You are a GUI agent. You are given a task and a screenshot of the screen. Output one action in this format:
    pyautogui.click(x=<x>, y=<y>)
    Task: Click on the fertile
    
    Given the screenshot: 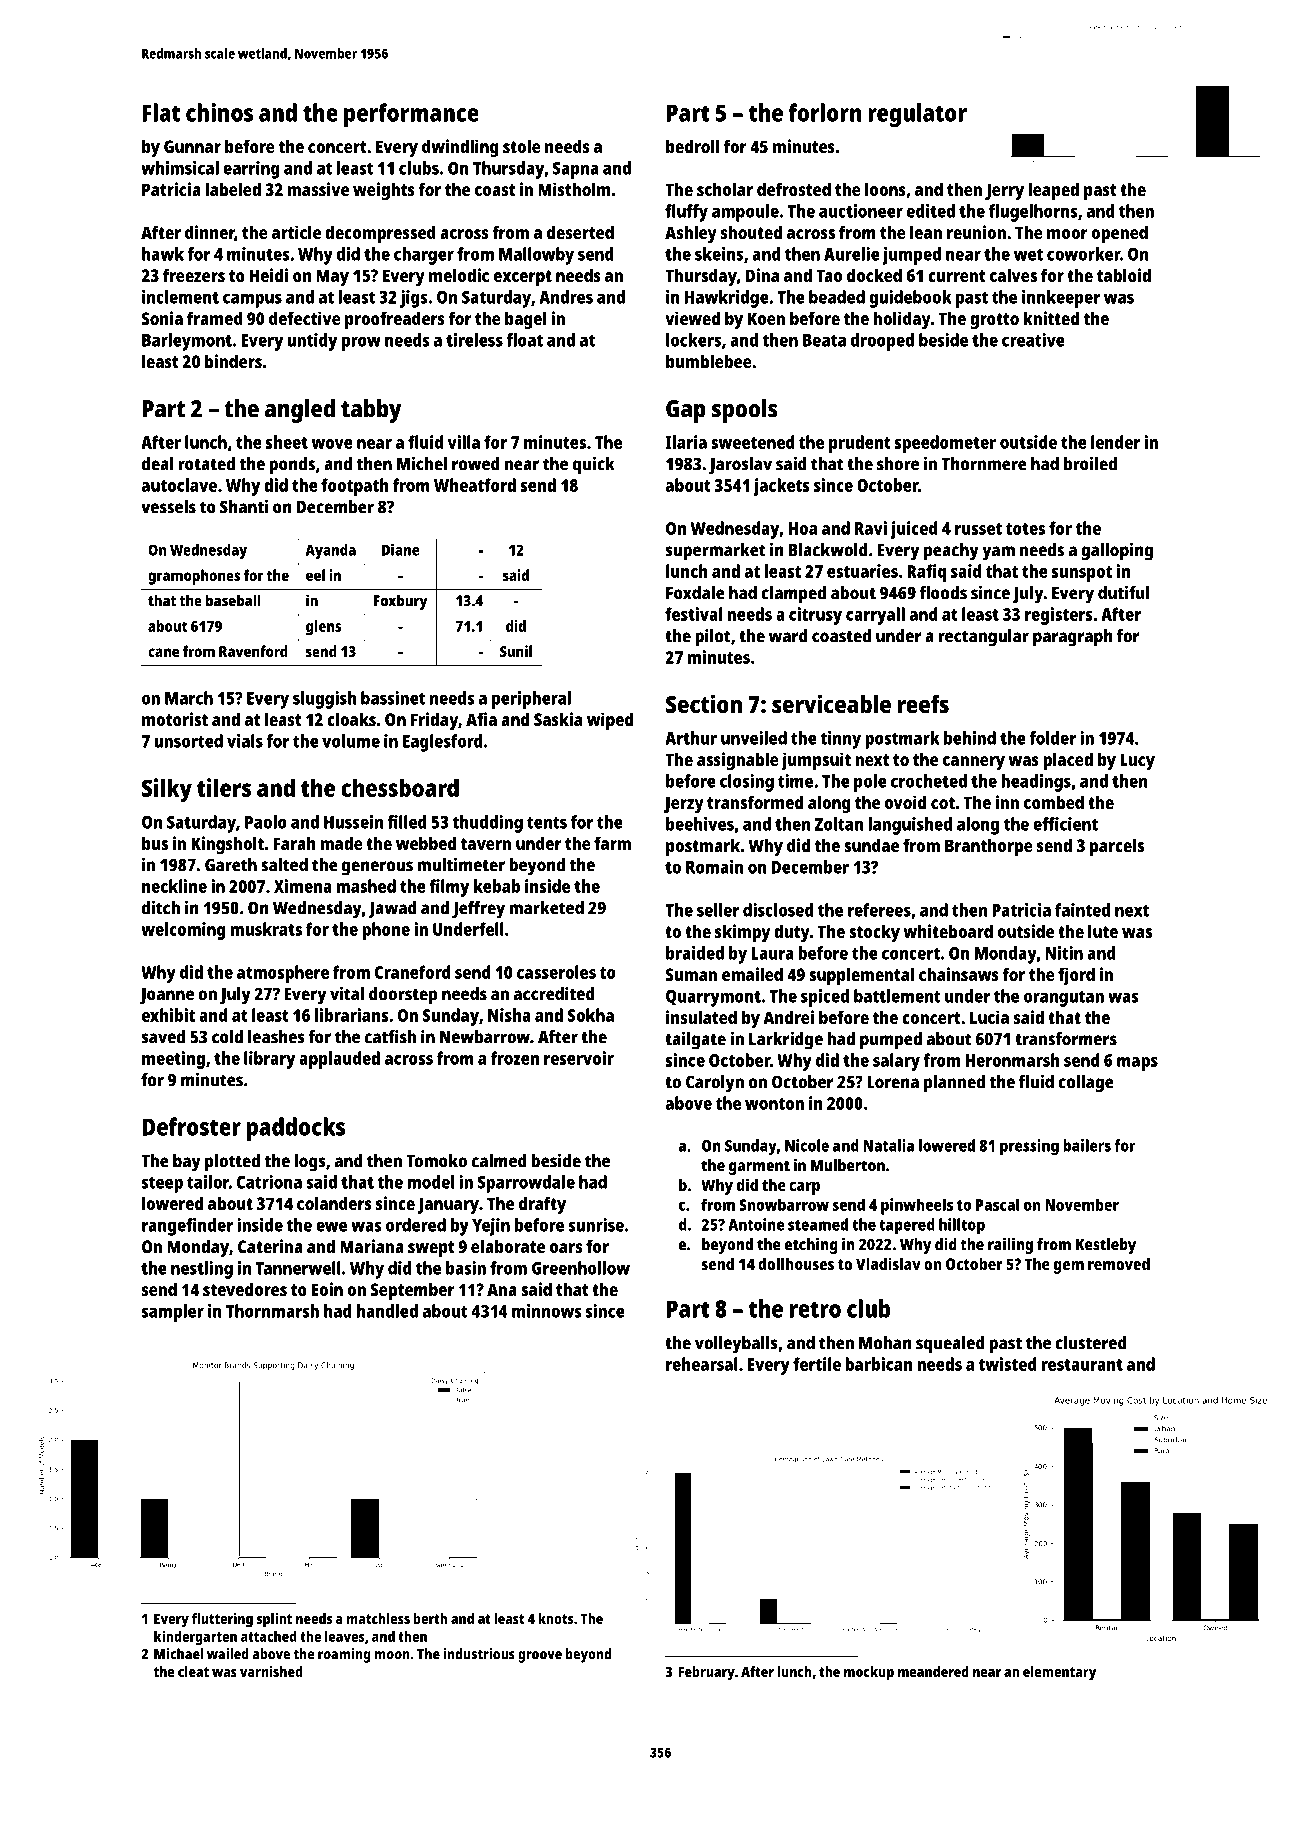 What is the action you would take?
    pyautogui.click(x=817, y=1364)
